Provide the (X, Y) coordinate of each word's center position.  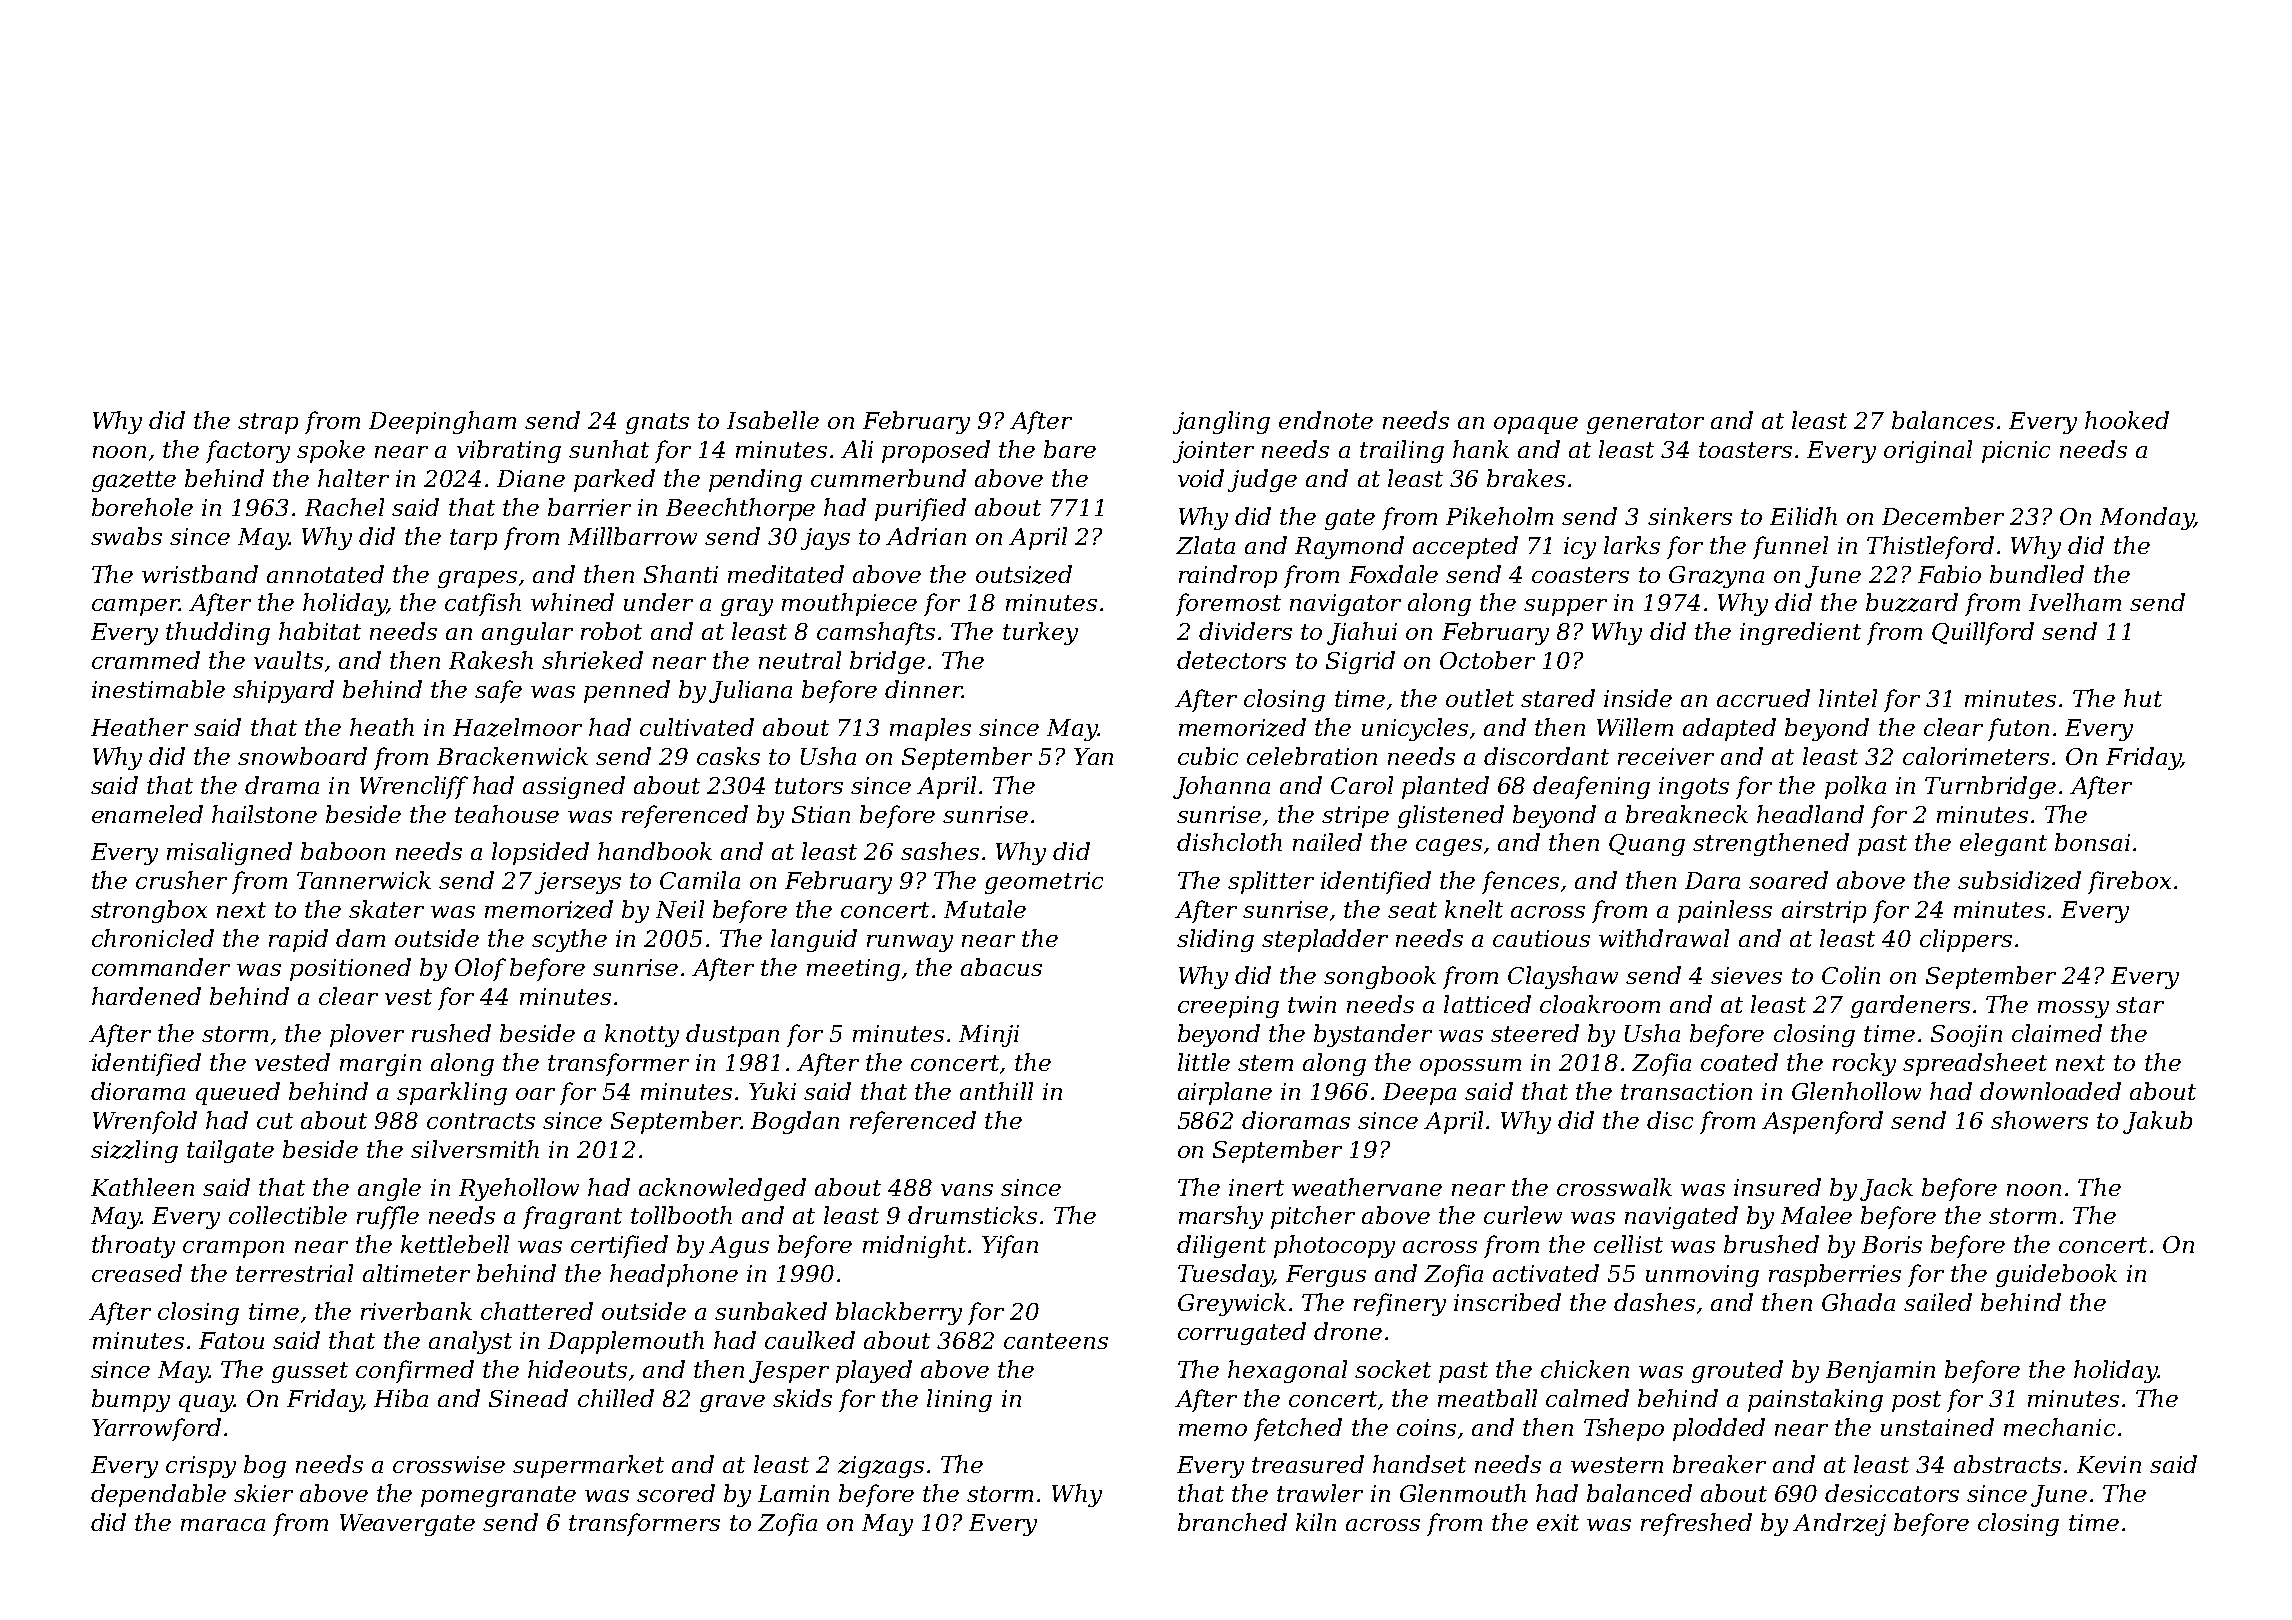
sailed (1938, 1302)
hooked (2127, 420)
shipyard (283, 691)
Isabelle (773, 420)
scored (676, 1493)
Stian (821, 814)
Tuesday (1225, 1275)
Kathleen (142, 1187)
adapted (1729, 729)
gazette (134, 481)
